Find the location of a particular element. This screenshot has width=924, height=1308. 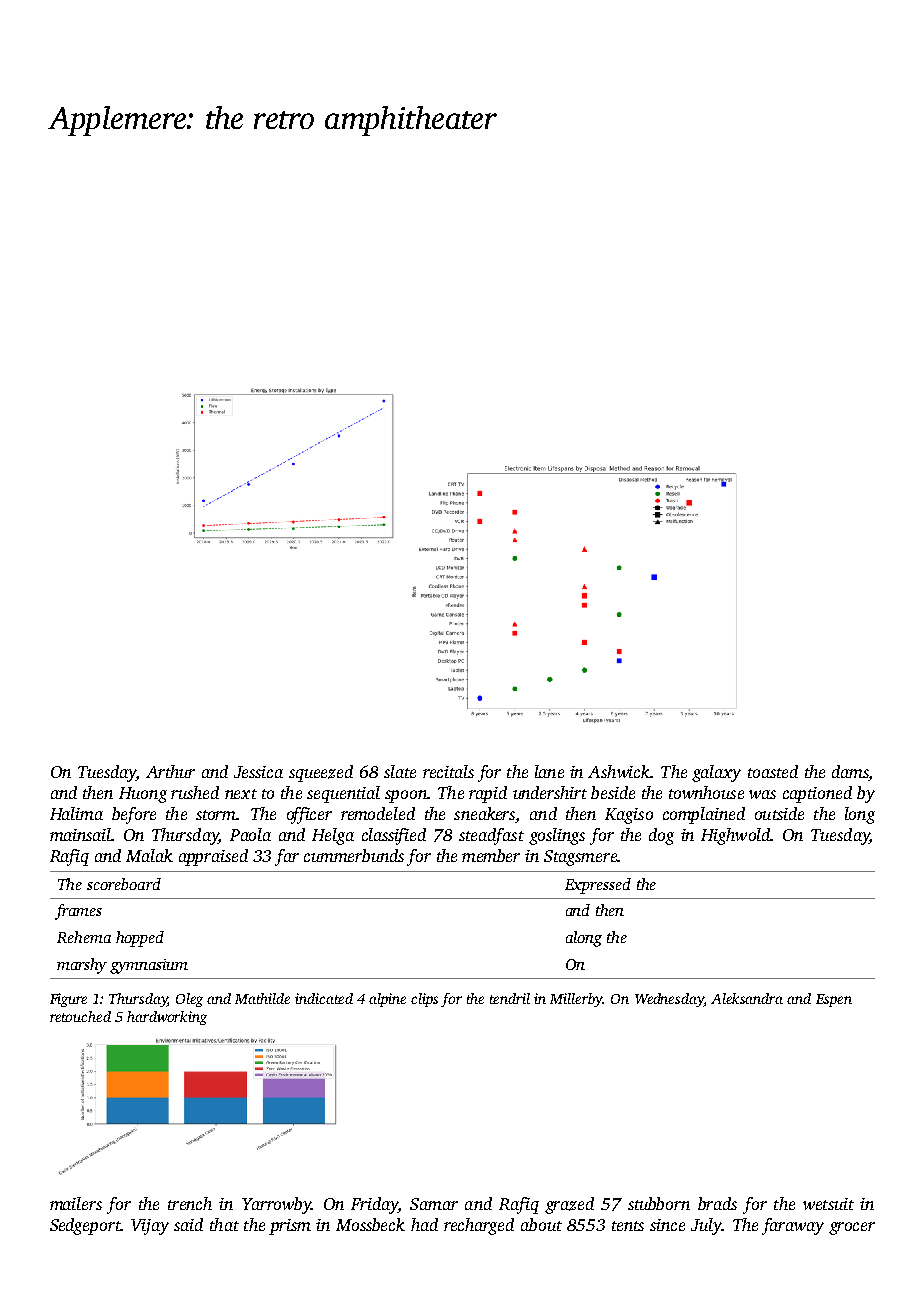

grazed is located at coordinates (569, 1205).
